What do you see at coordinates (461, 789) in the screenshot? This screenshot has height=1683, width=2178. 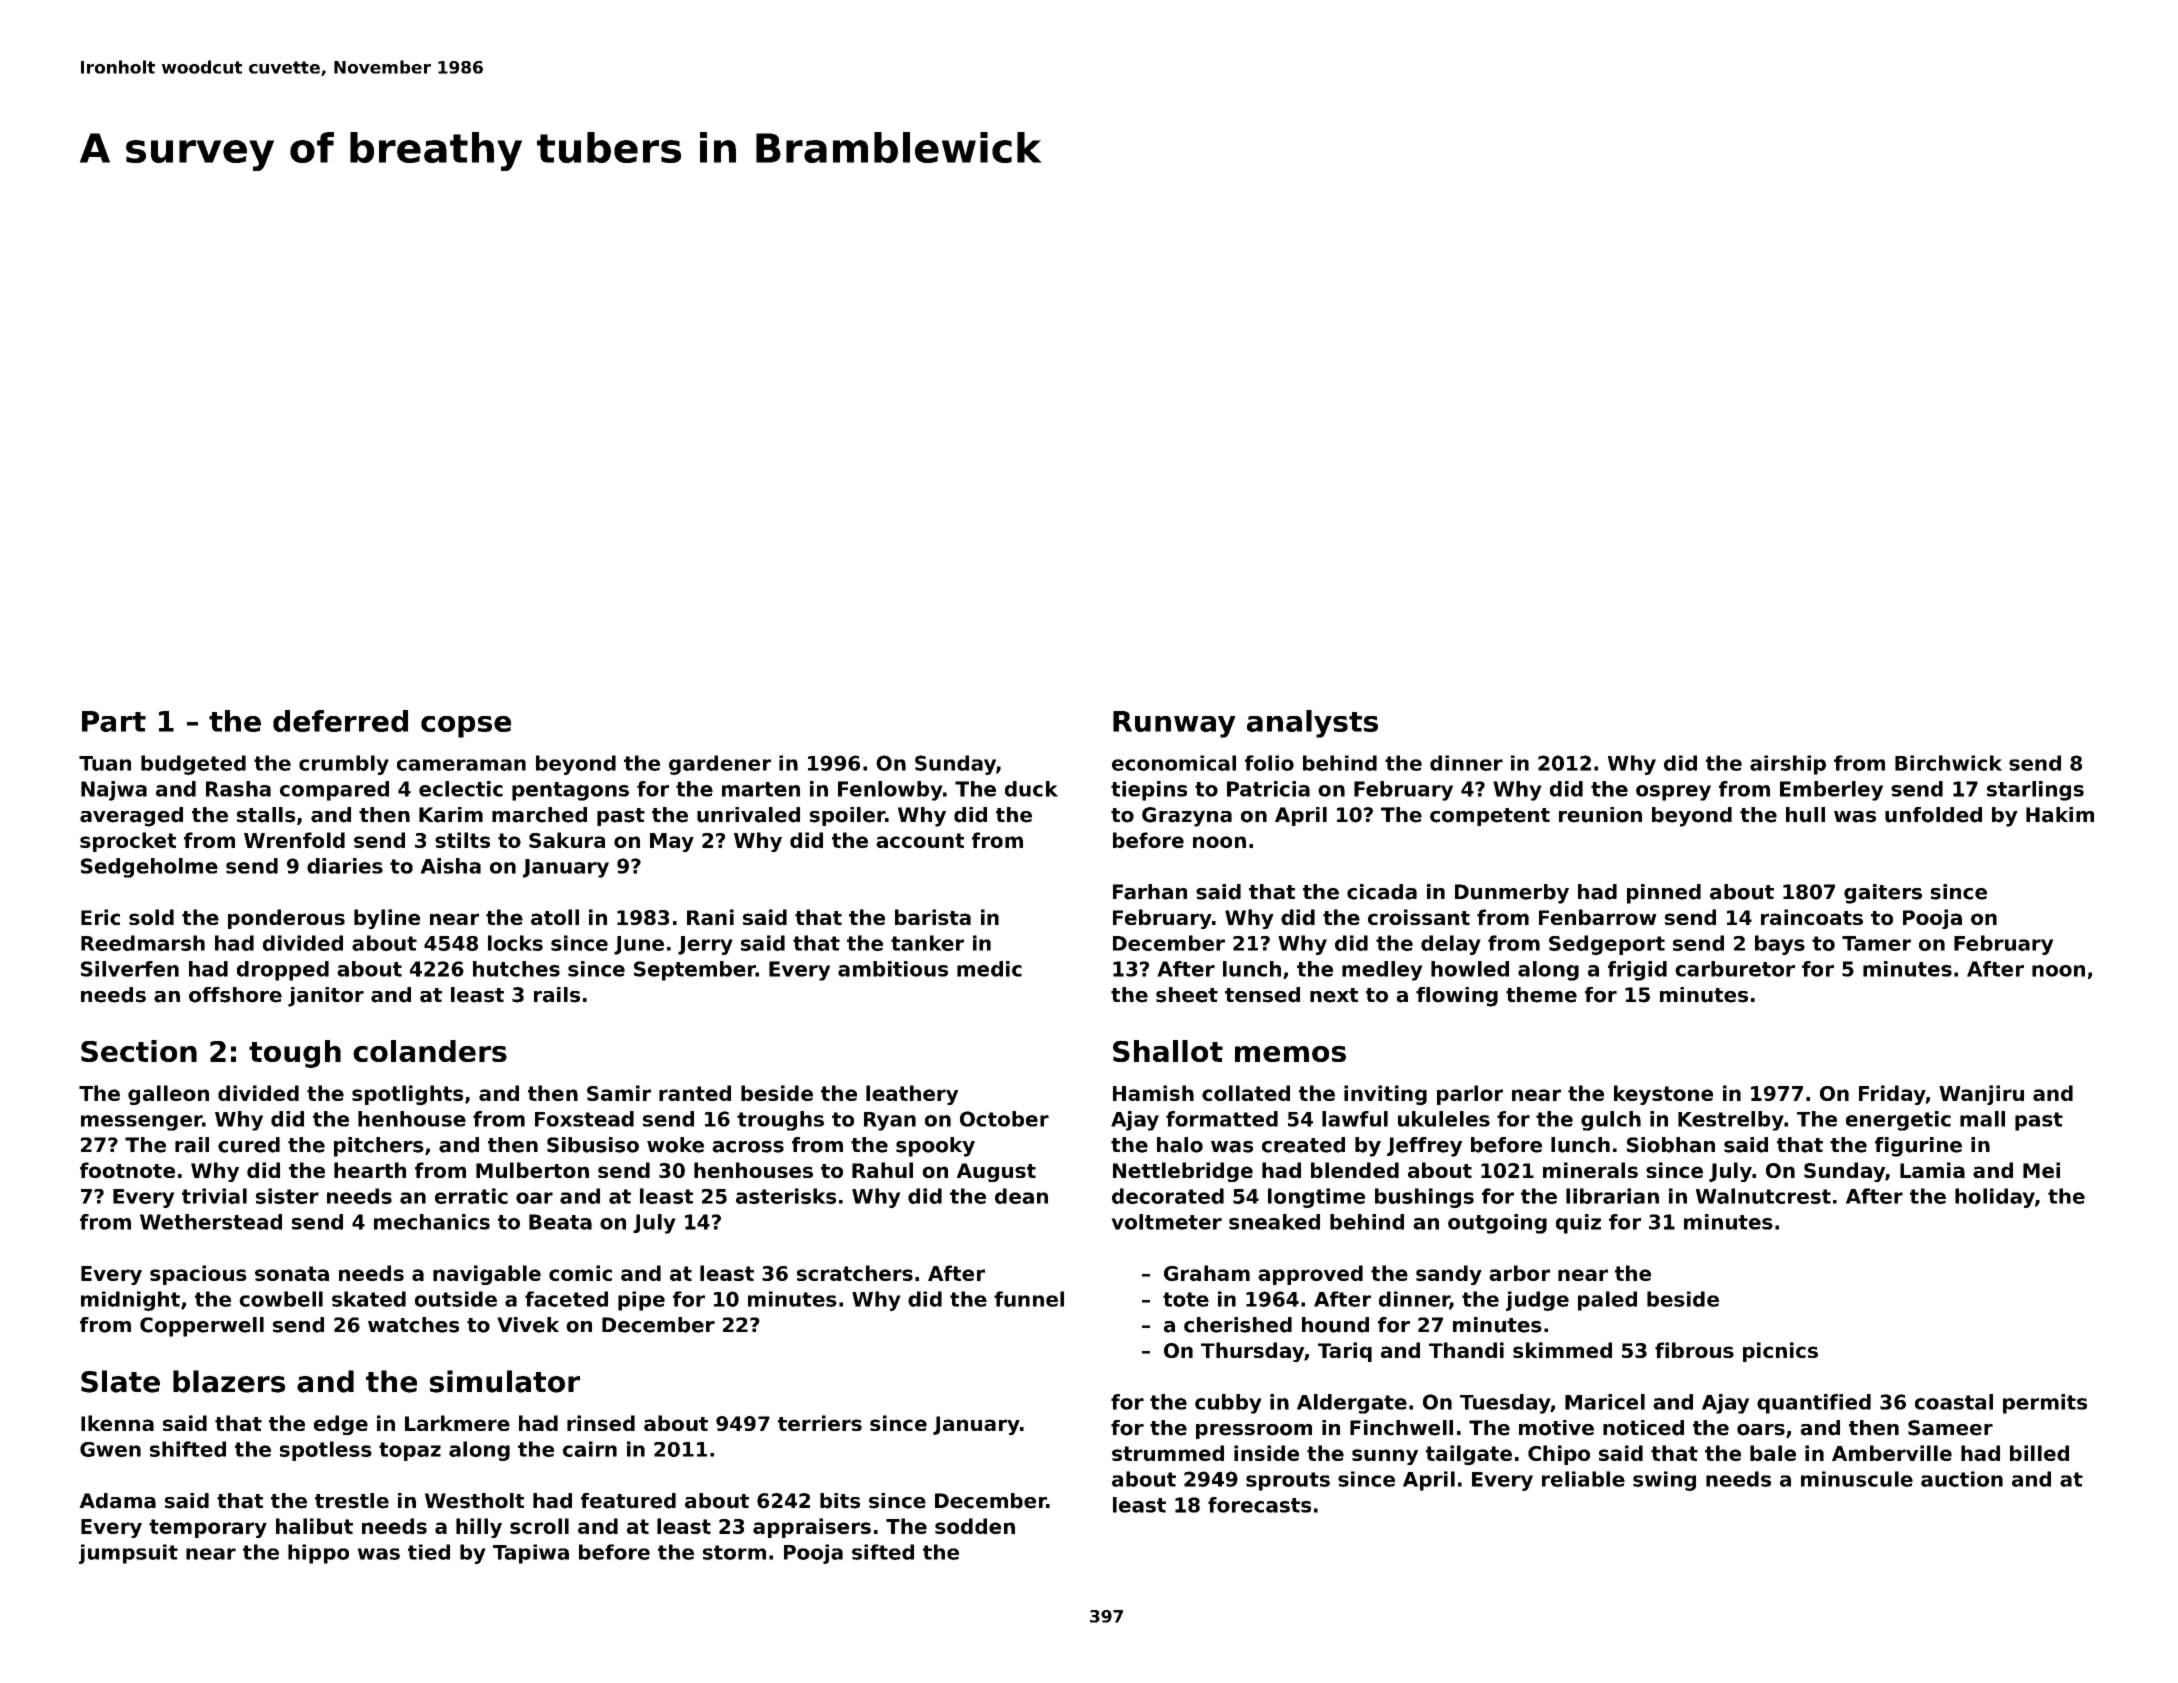 I see `eclectic` at bounding box center [461, 789].
